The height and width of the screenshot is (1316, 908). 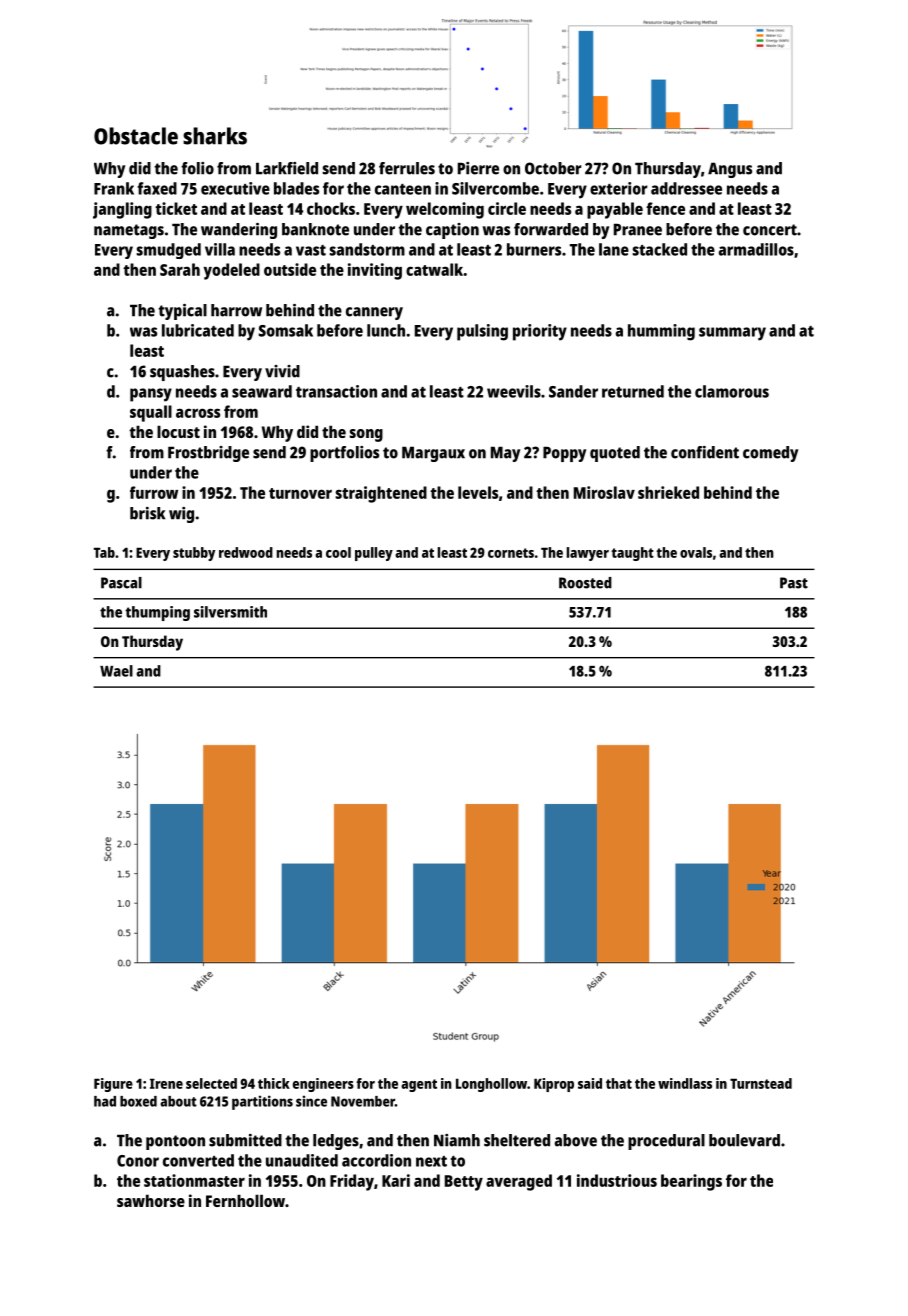 What do you see at coordinates (534, 249) in the screenshot?
I see `burners` at bounding box center [534, 249].
